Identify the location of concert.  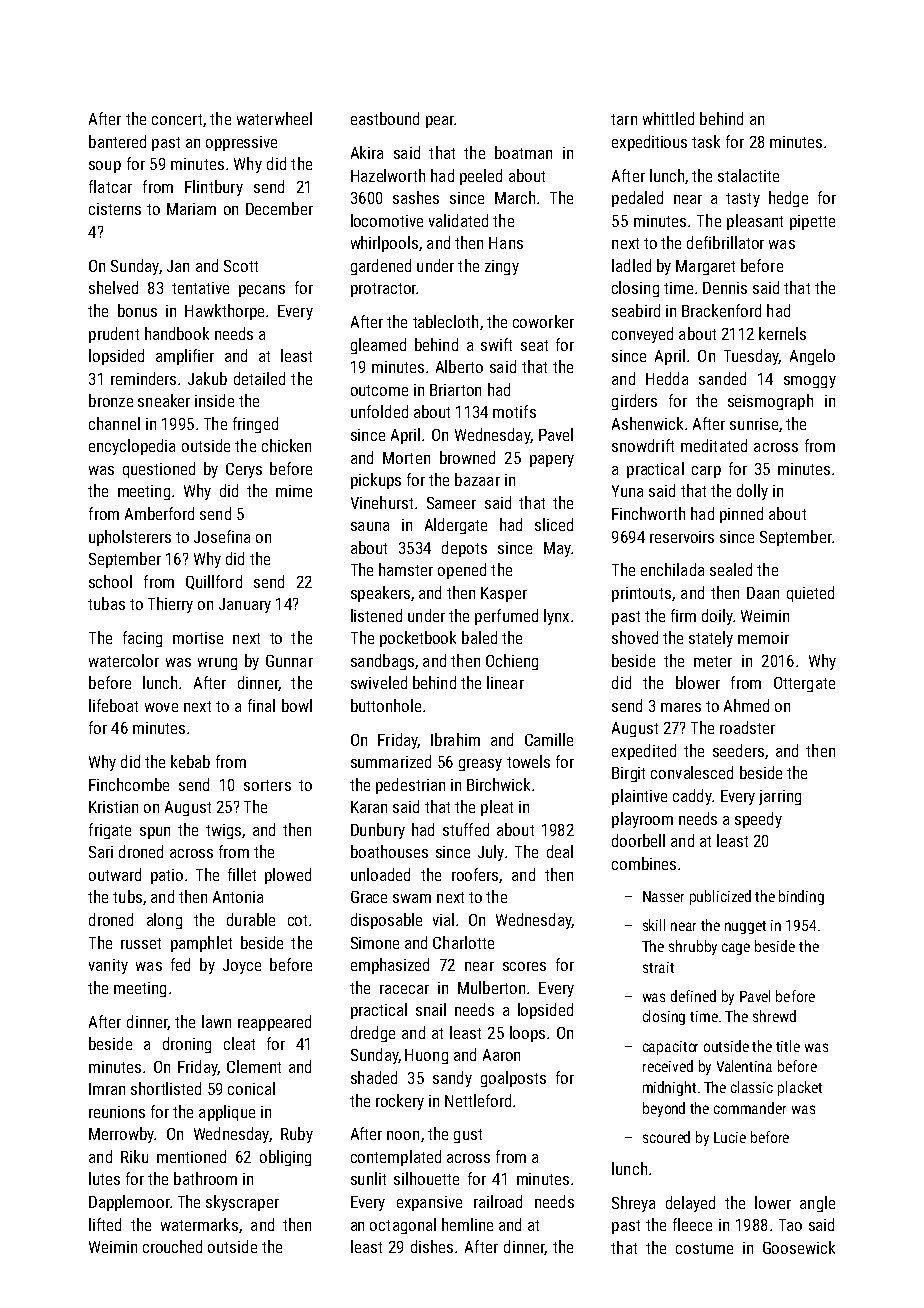
(177, 119).
